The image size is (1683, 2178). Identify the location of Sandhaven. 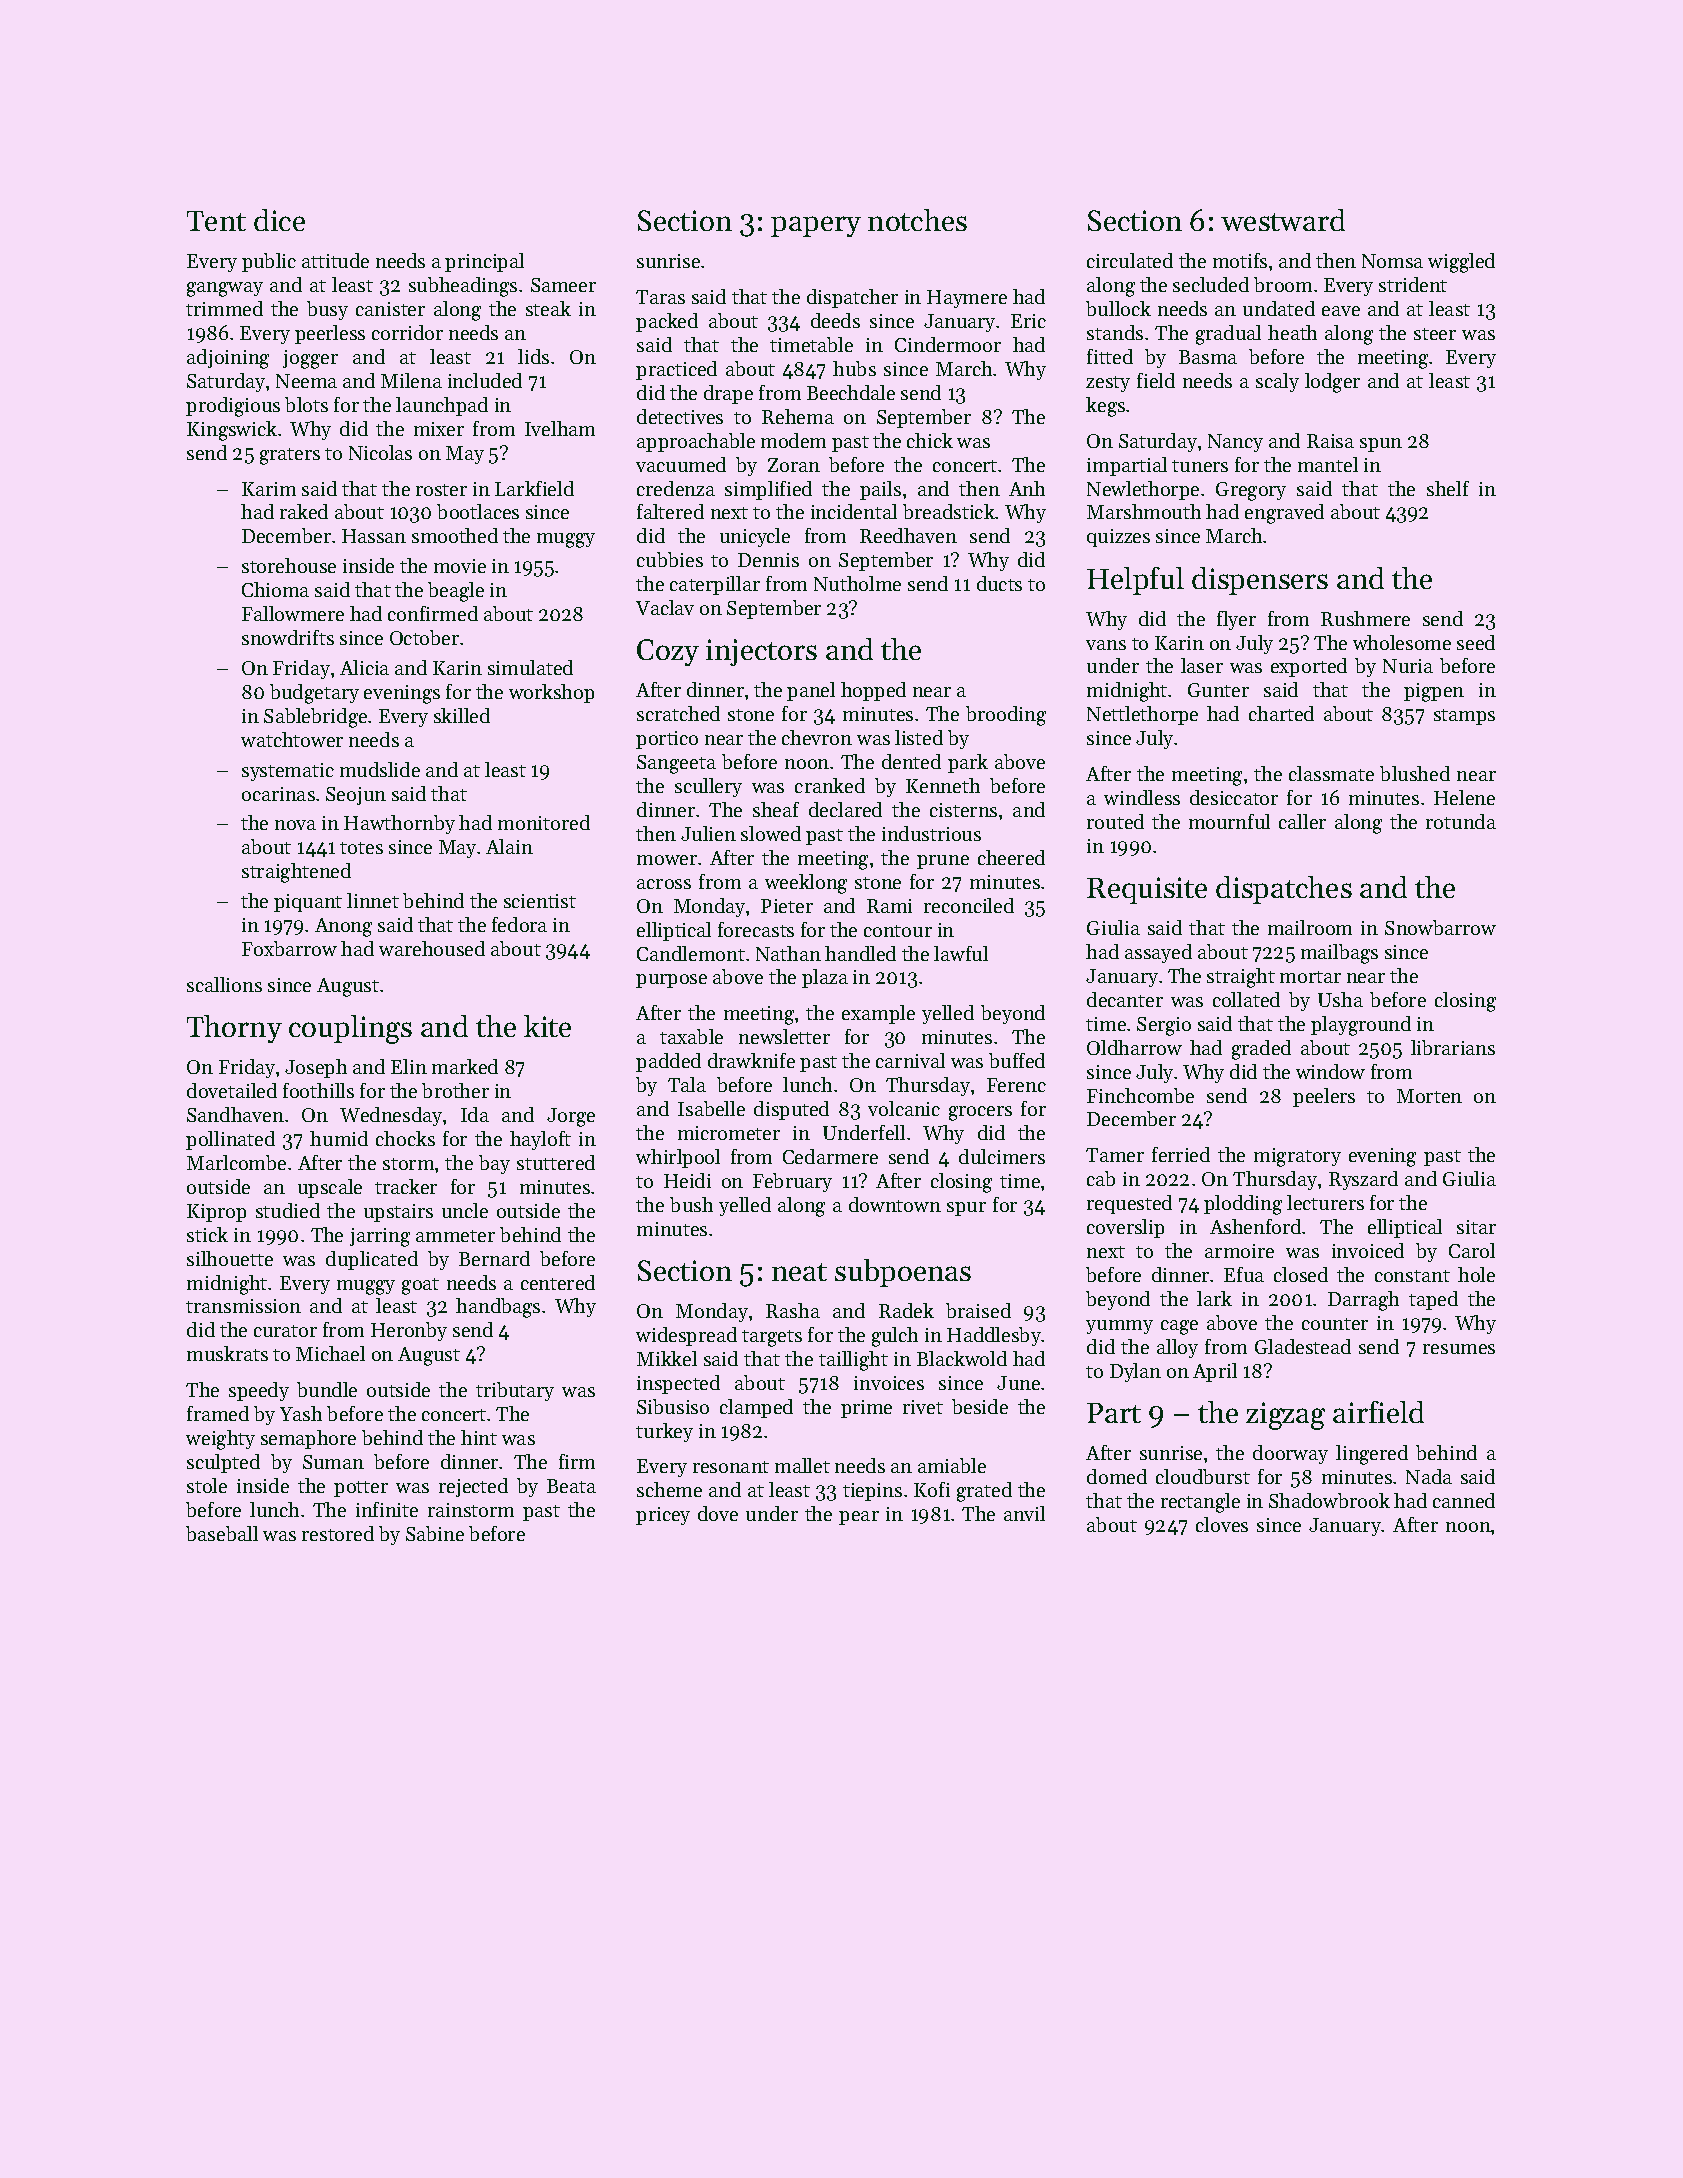
(235, 1114).
